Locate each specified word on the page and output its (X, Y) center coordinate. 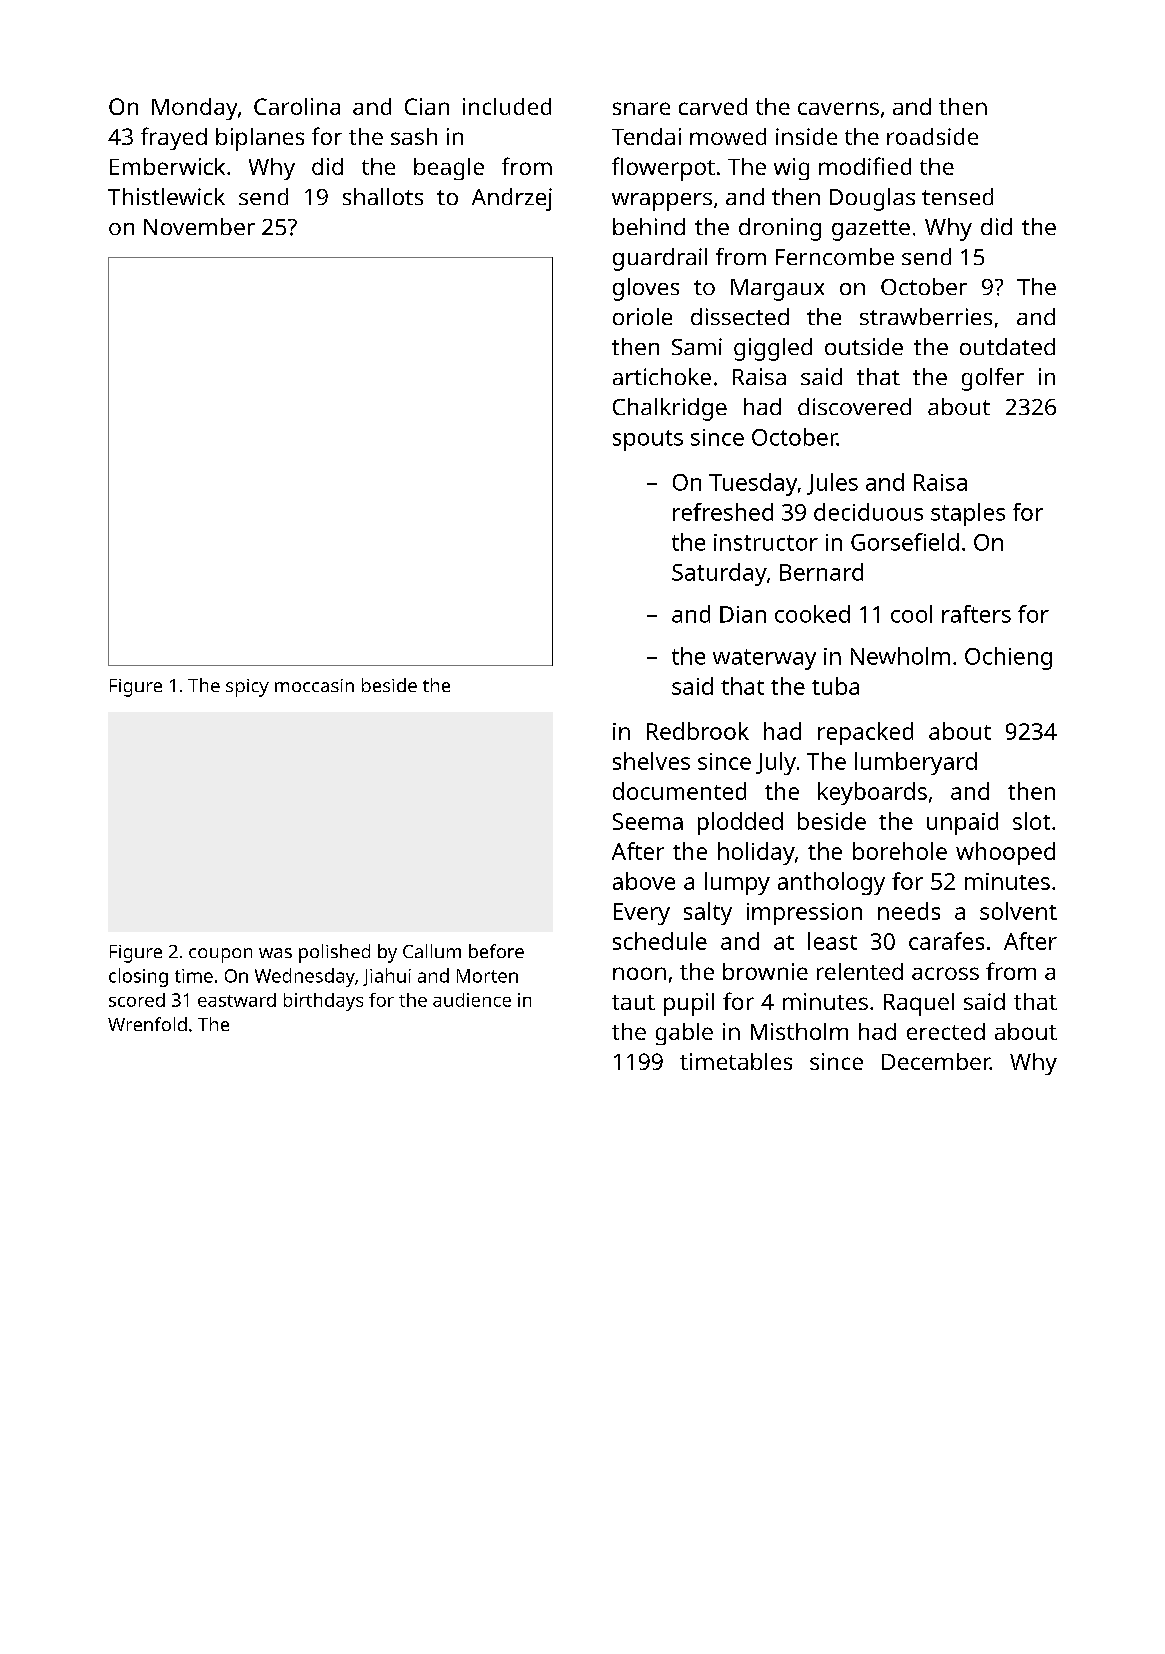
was (275, 953)
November (199, 226)
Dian (743, 614)
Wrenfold (147, 1024)
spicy (247, 688)
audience (472, 1000)
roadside (932, 136)
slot (1031, 821)
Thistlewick (166, 196)
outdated (1007, 346)
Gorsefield (905, 542)
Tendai (646, 136)
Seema (648, 821)
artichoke (662, 376)
